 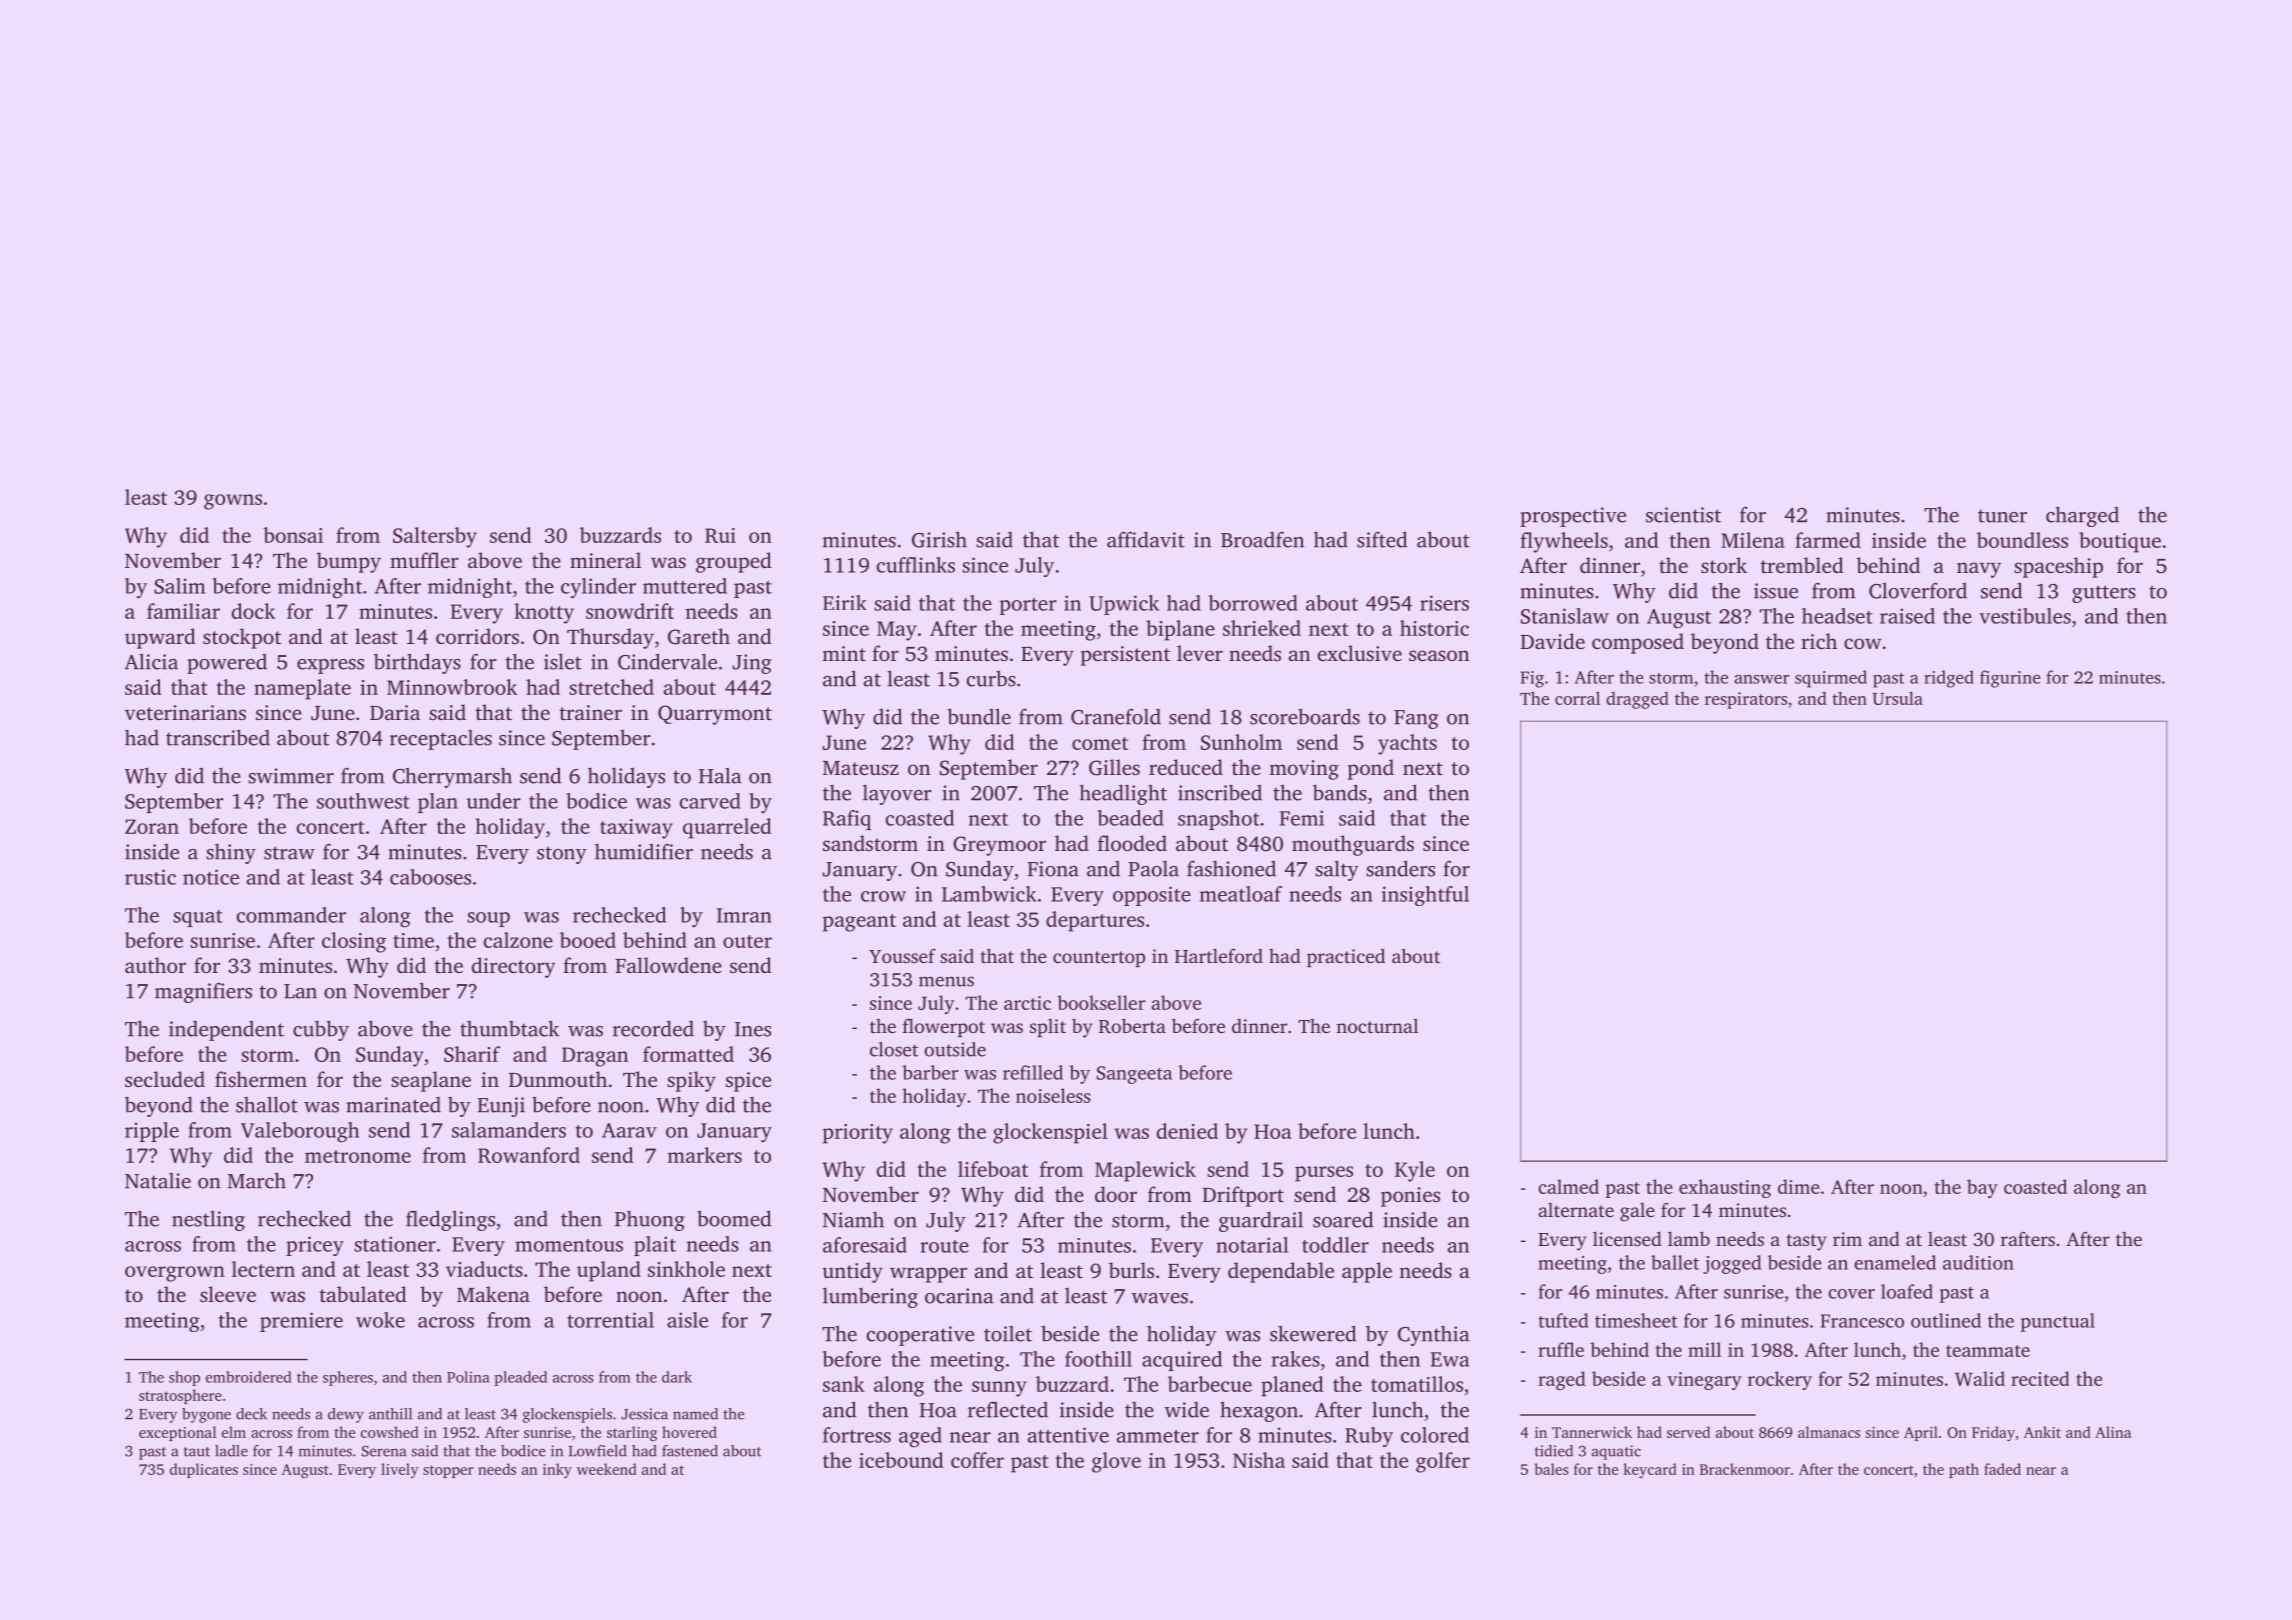 What do you see at coordinates (518, 940) in the screenshot?
I see `calzone` at bounding box center [518, 940].
